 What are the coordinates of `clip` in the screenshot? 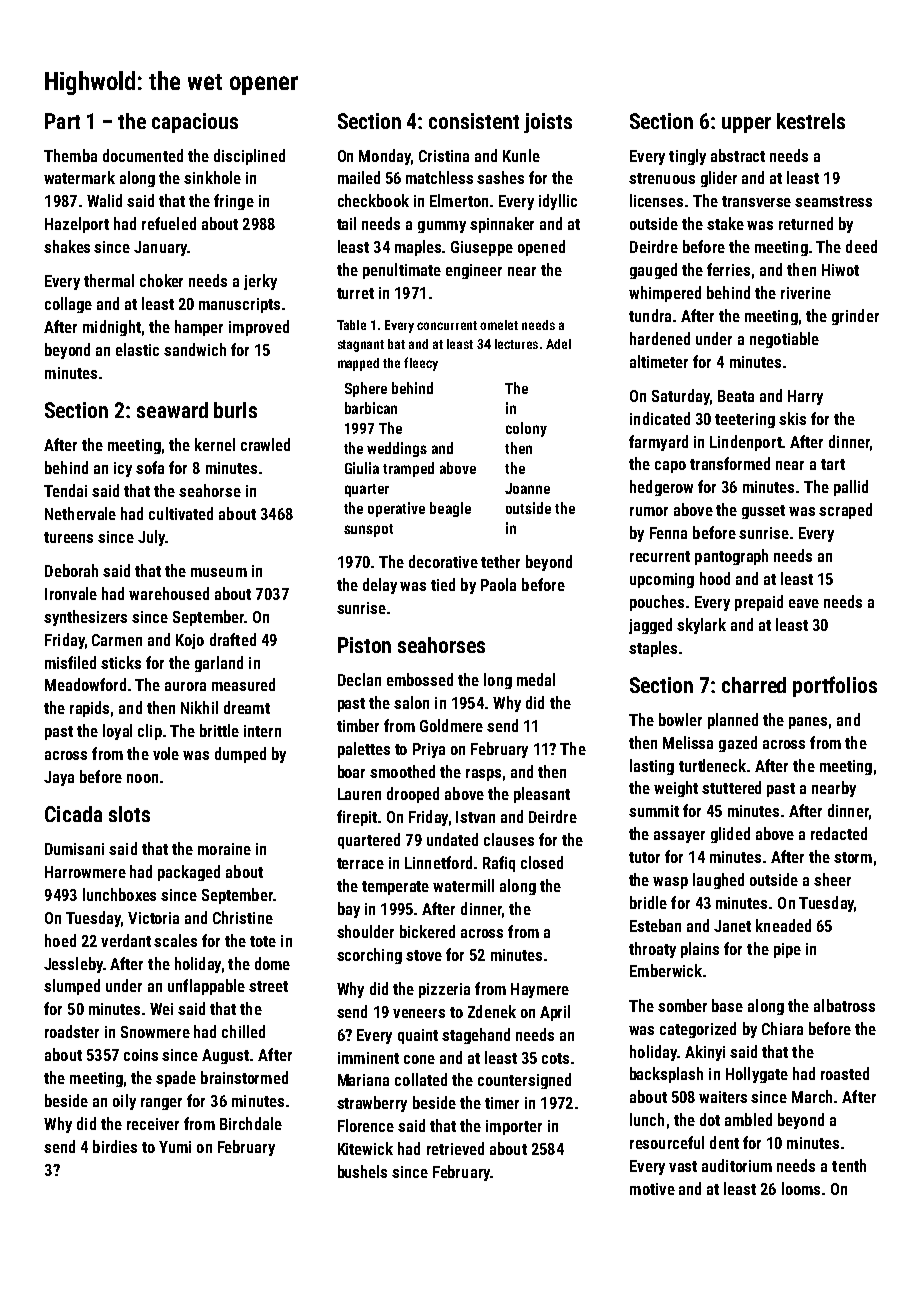 It's located at (150, 732).
